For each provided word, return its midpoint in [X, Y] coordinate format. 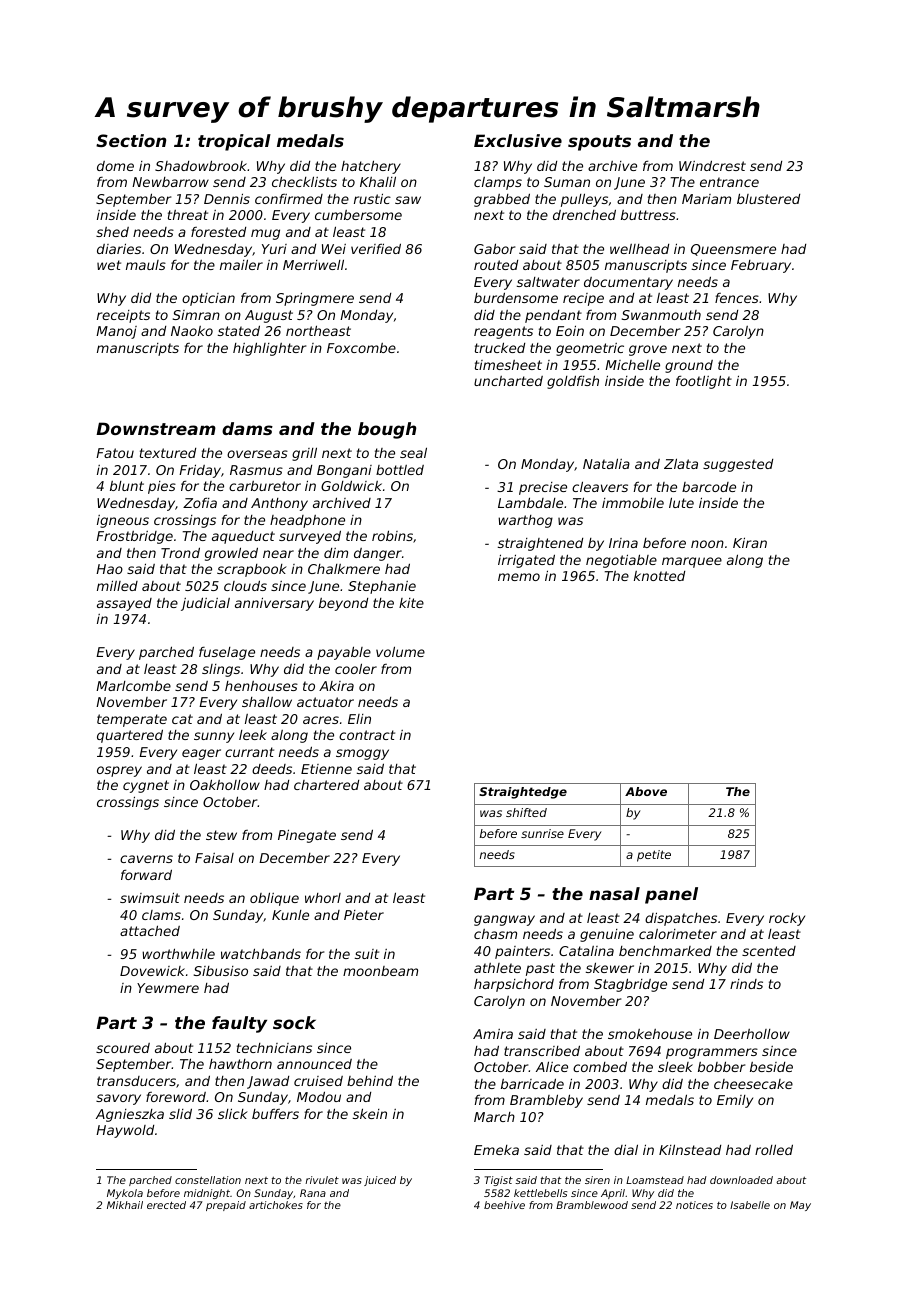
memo [519, 577]
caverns [146, 859]
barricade [532, 1083]
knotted [659, 576]
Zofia [200, 503]
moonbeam [380, 971]
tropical [234, 142]
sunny [214, 737]
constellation [208, 1180]
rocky [787, 919]
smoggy [362, 754]
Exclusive [518, 140]
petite [654, 856]
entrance [729, 182]
